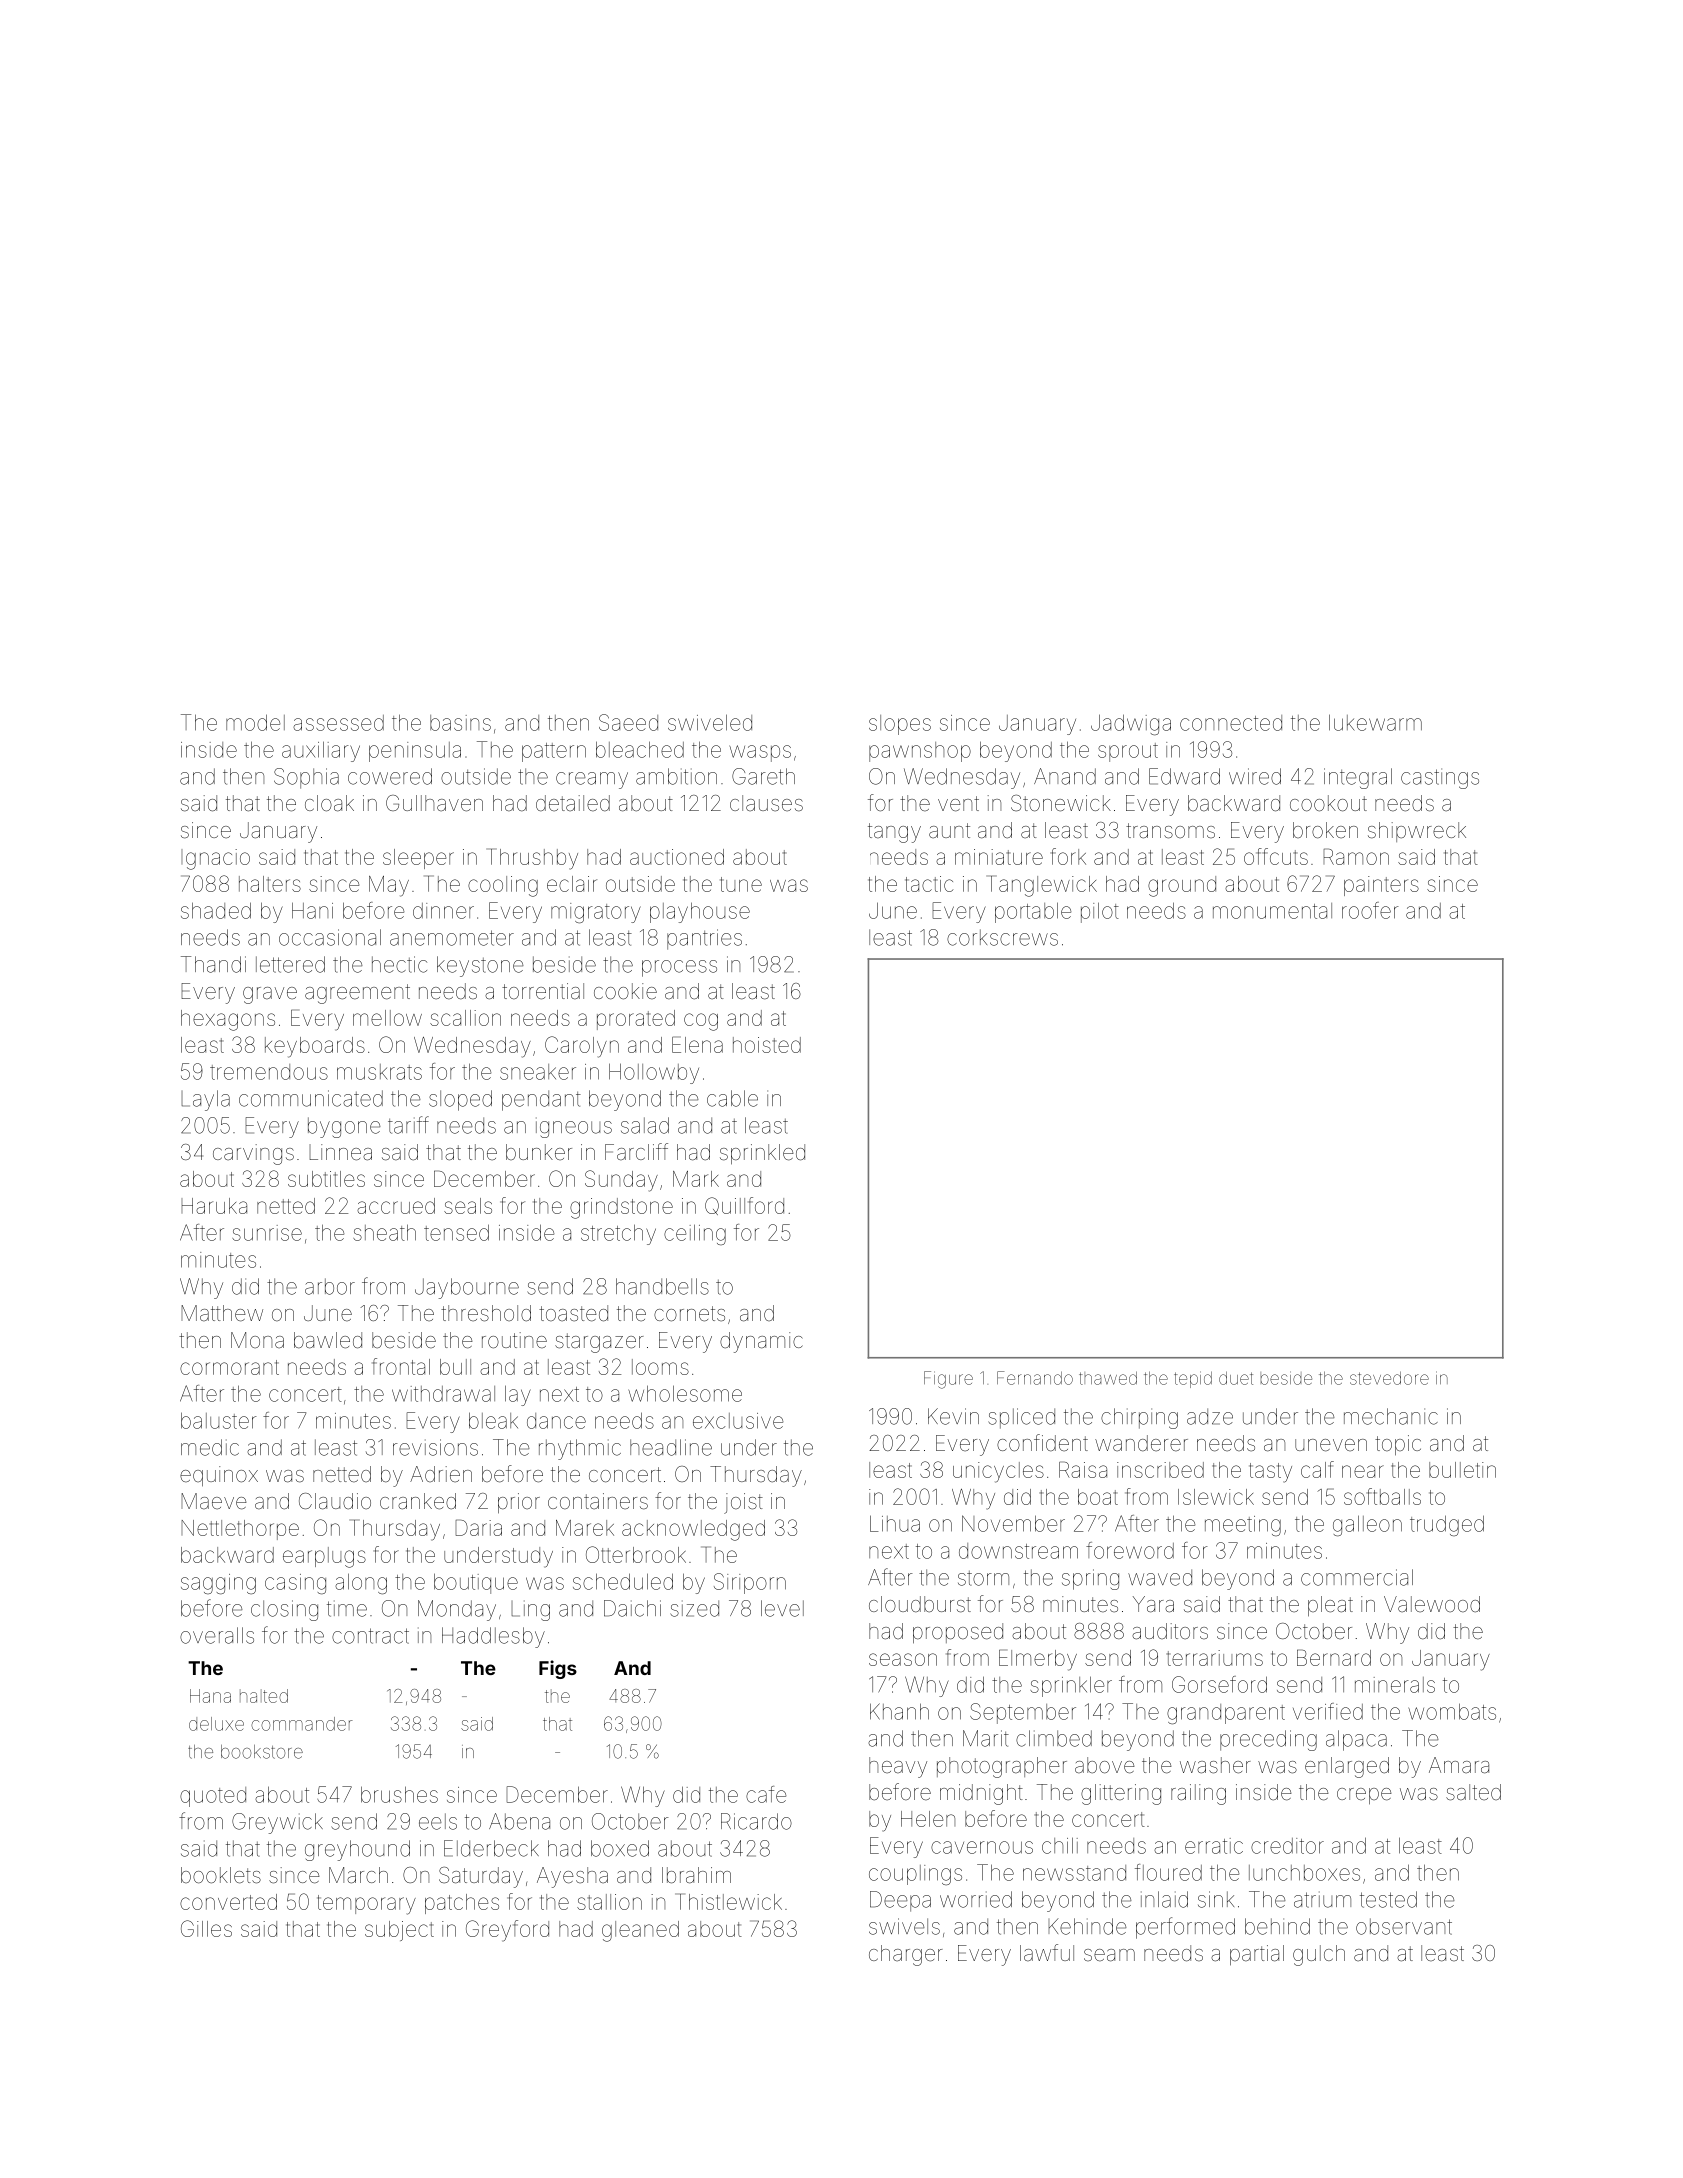 The image size is (1683, 2178). What do you see at coordinates (1370, 910) in the screenshot?
I see `roofer` at bounding box center [1370, 910].
